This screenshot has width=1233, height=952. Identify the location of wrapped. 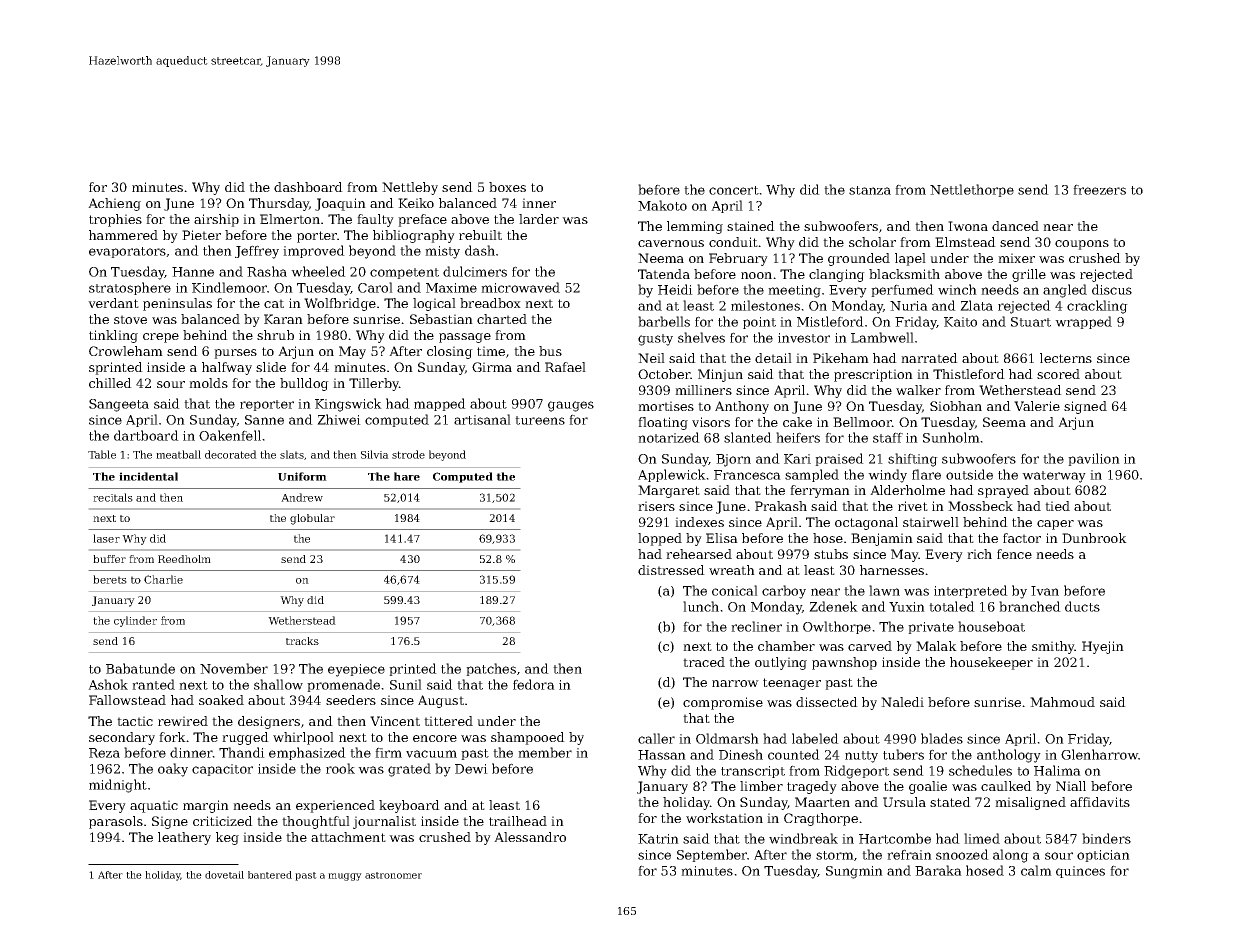
(1083, 322).
